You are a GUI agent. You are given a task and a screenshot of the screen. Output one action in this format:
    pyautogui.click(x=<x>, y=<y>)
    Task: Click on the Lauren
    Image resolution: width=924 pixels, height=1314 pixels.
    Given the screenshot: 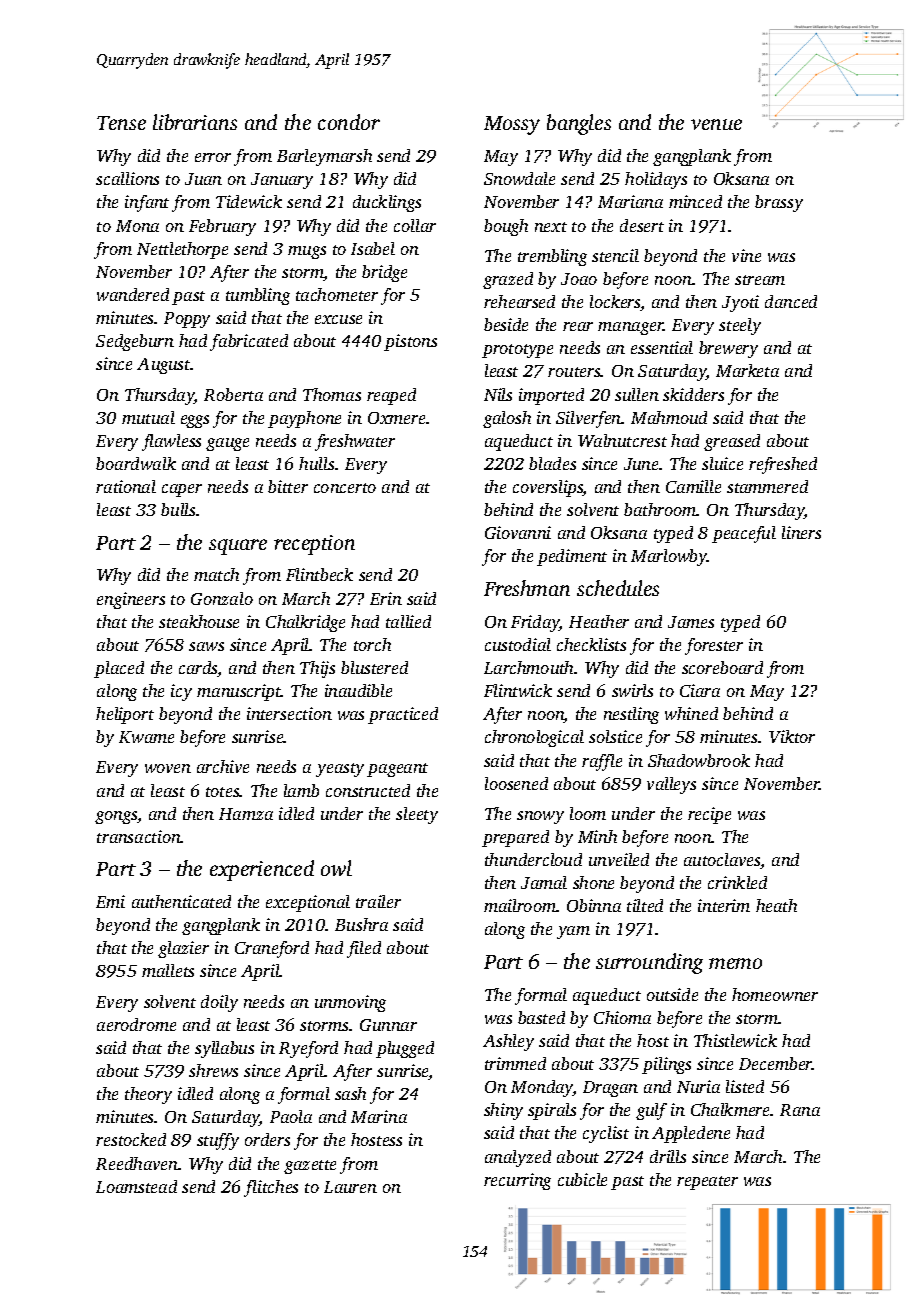 What is the action you would take?
    pyautogui.click(x=350, y=1187)
